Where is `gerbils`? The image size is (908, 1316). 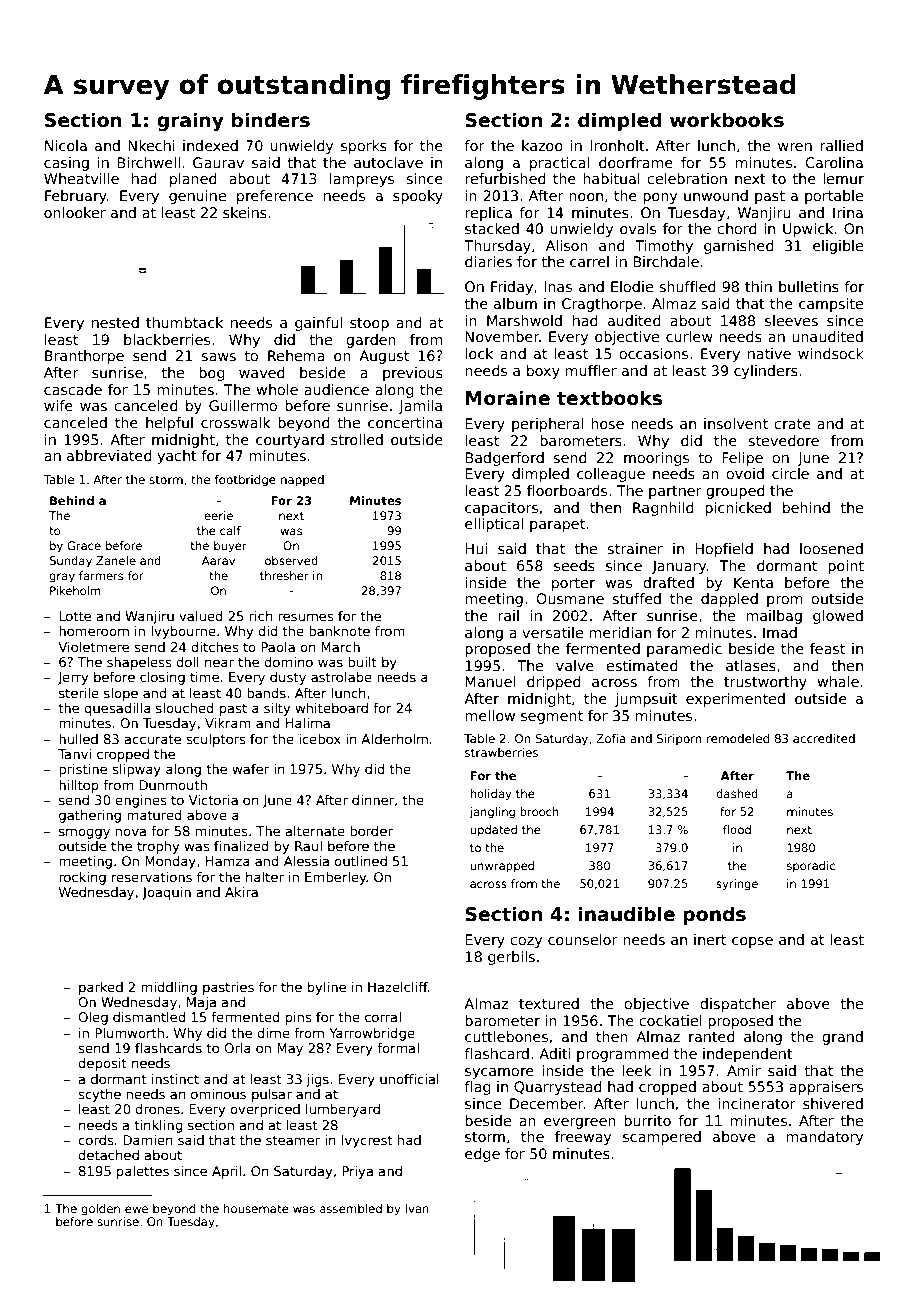 gerbils is located at coordinates (511, 958).
